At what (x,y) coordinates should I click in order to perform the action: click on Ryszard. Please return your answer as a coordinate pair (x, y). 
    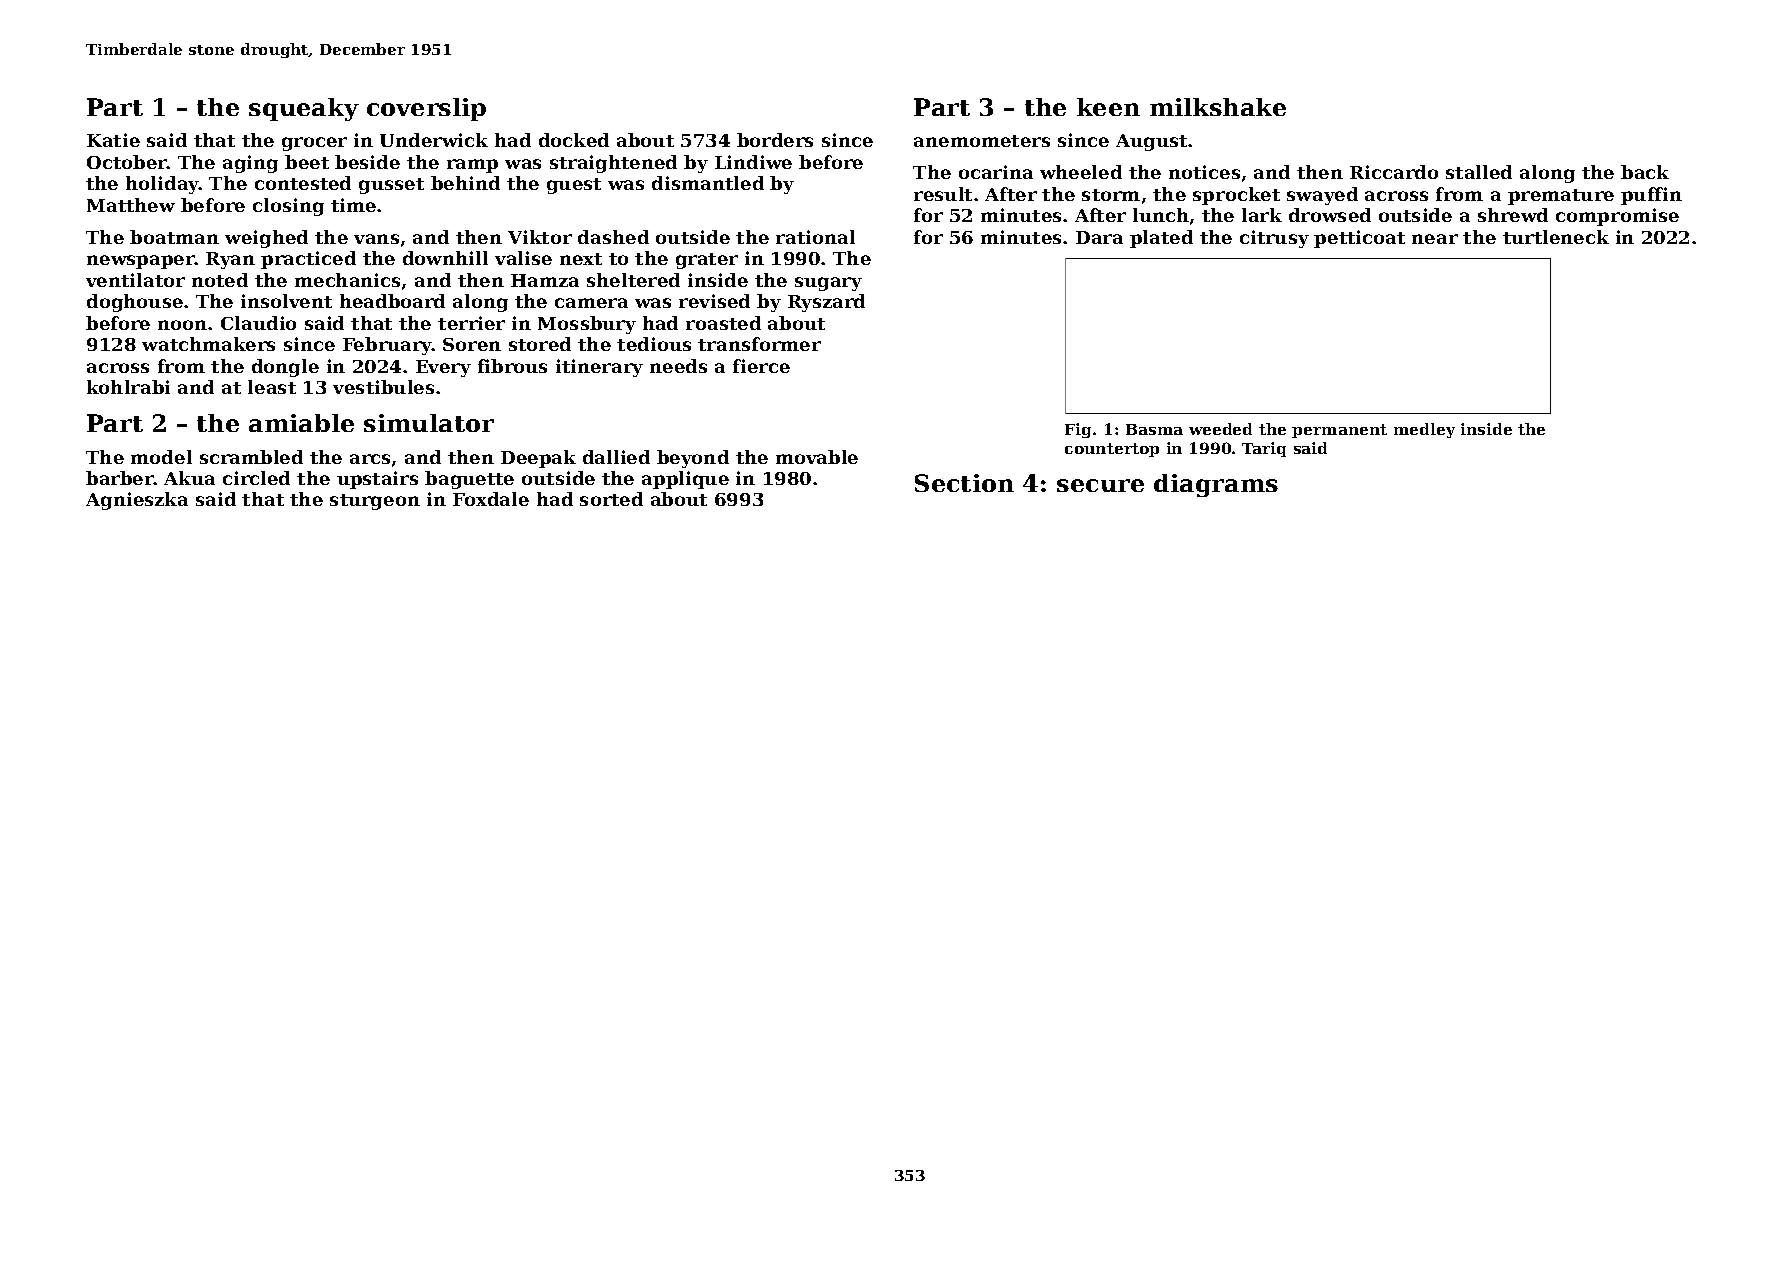
    Looking at the image, I should click on (826, 303).
